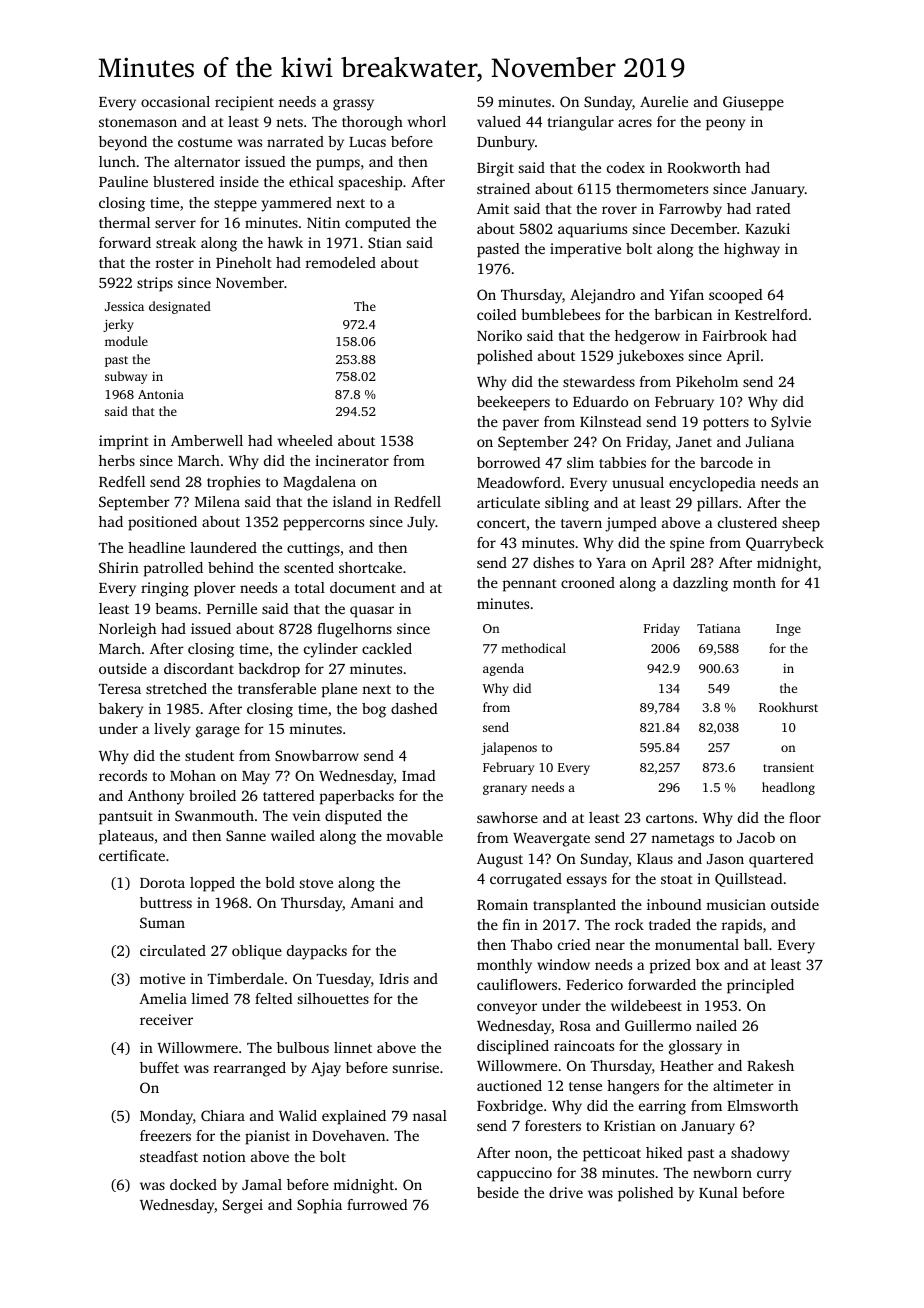 This screenshot has width=924, height=1308. Describe the element at coordinates (682, 840) in the screenshot. I see `nametags` at that location.
